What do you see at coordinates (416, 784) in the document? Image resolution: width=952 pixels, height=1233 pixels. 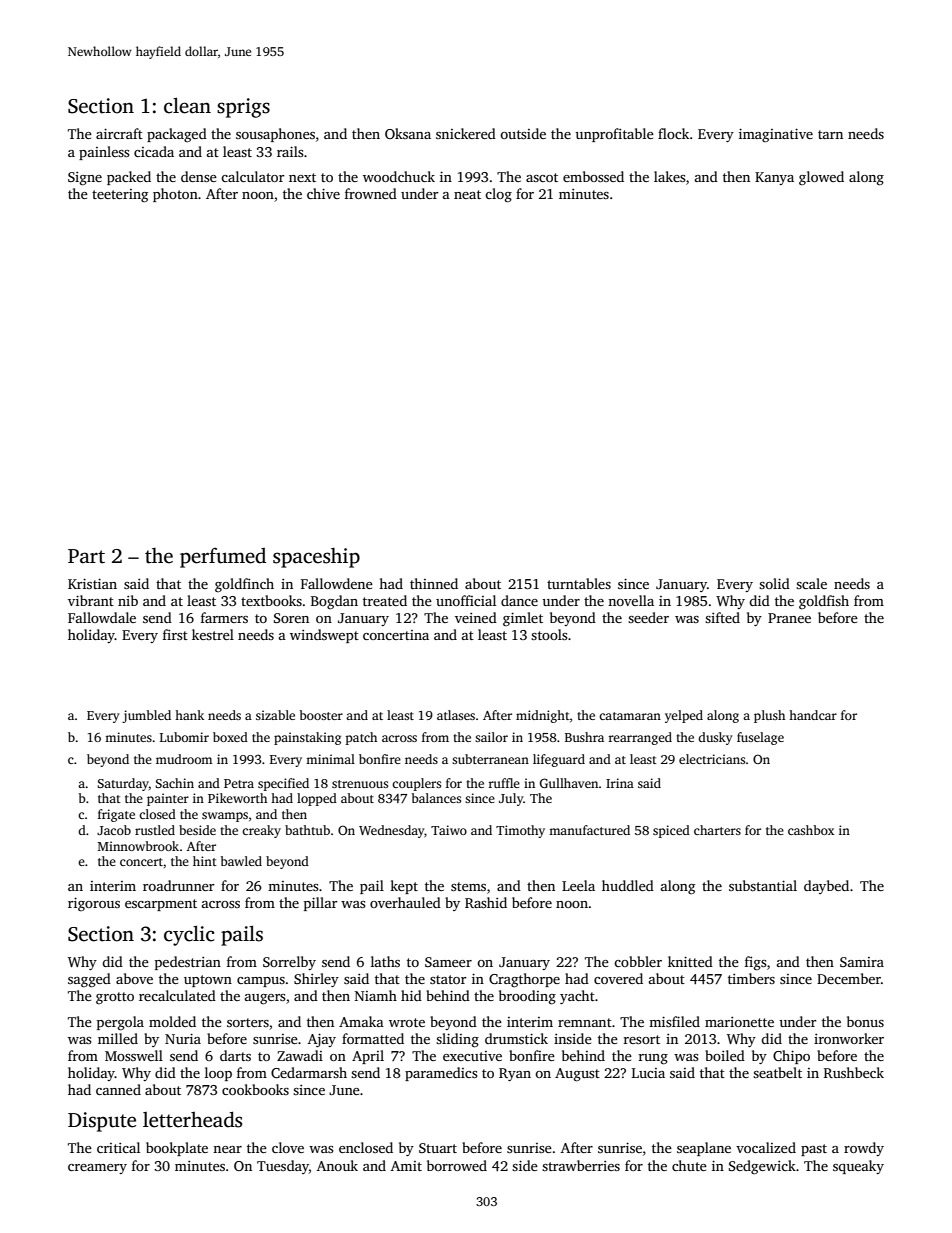 I see `couplers` at bounding box center [416, 784].
